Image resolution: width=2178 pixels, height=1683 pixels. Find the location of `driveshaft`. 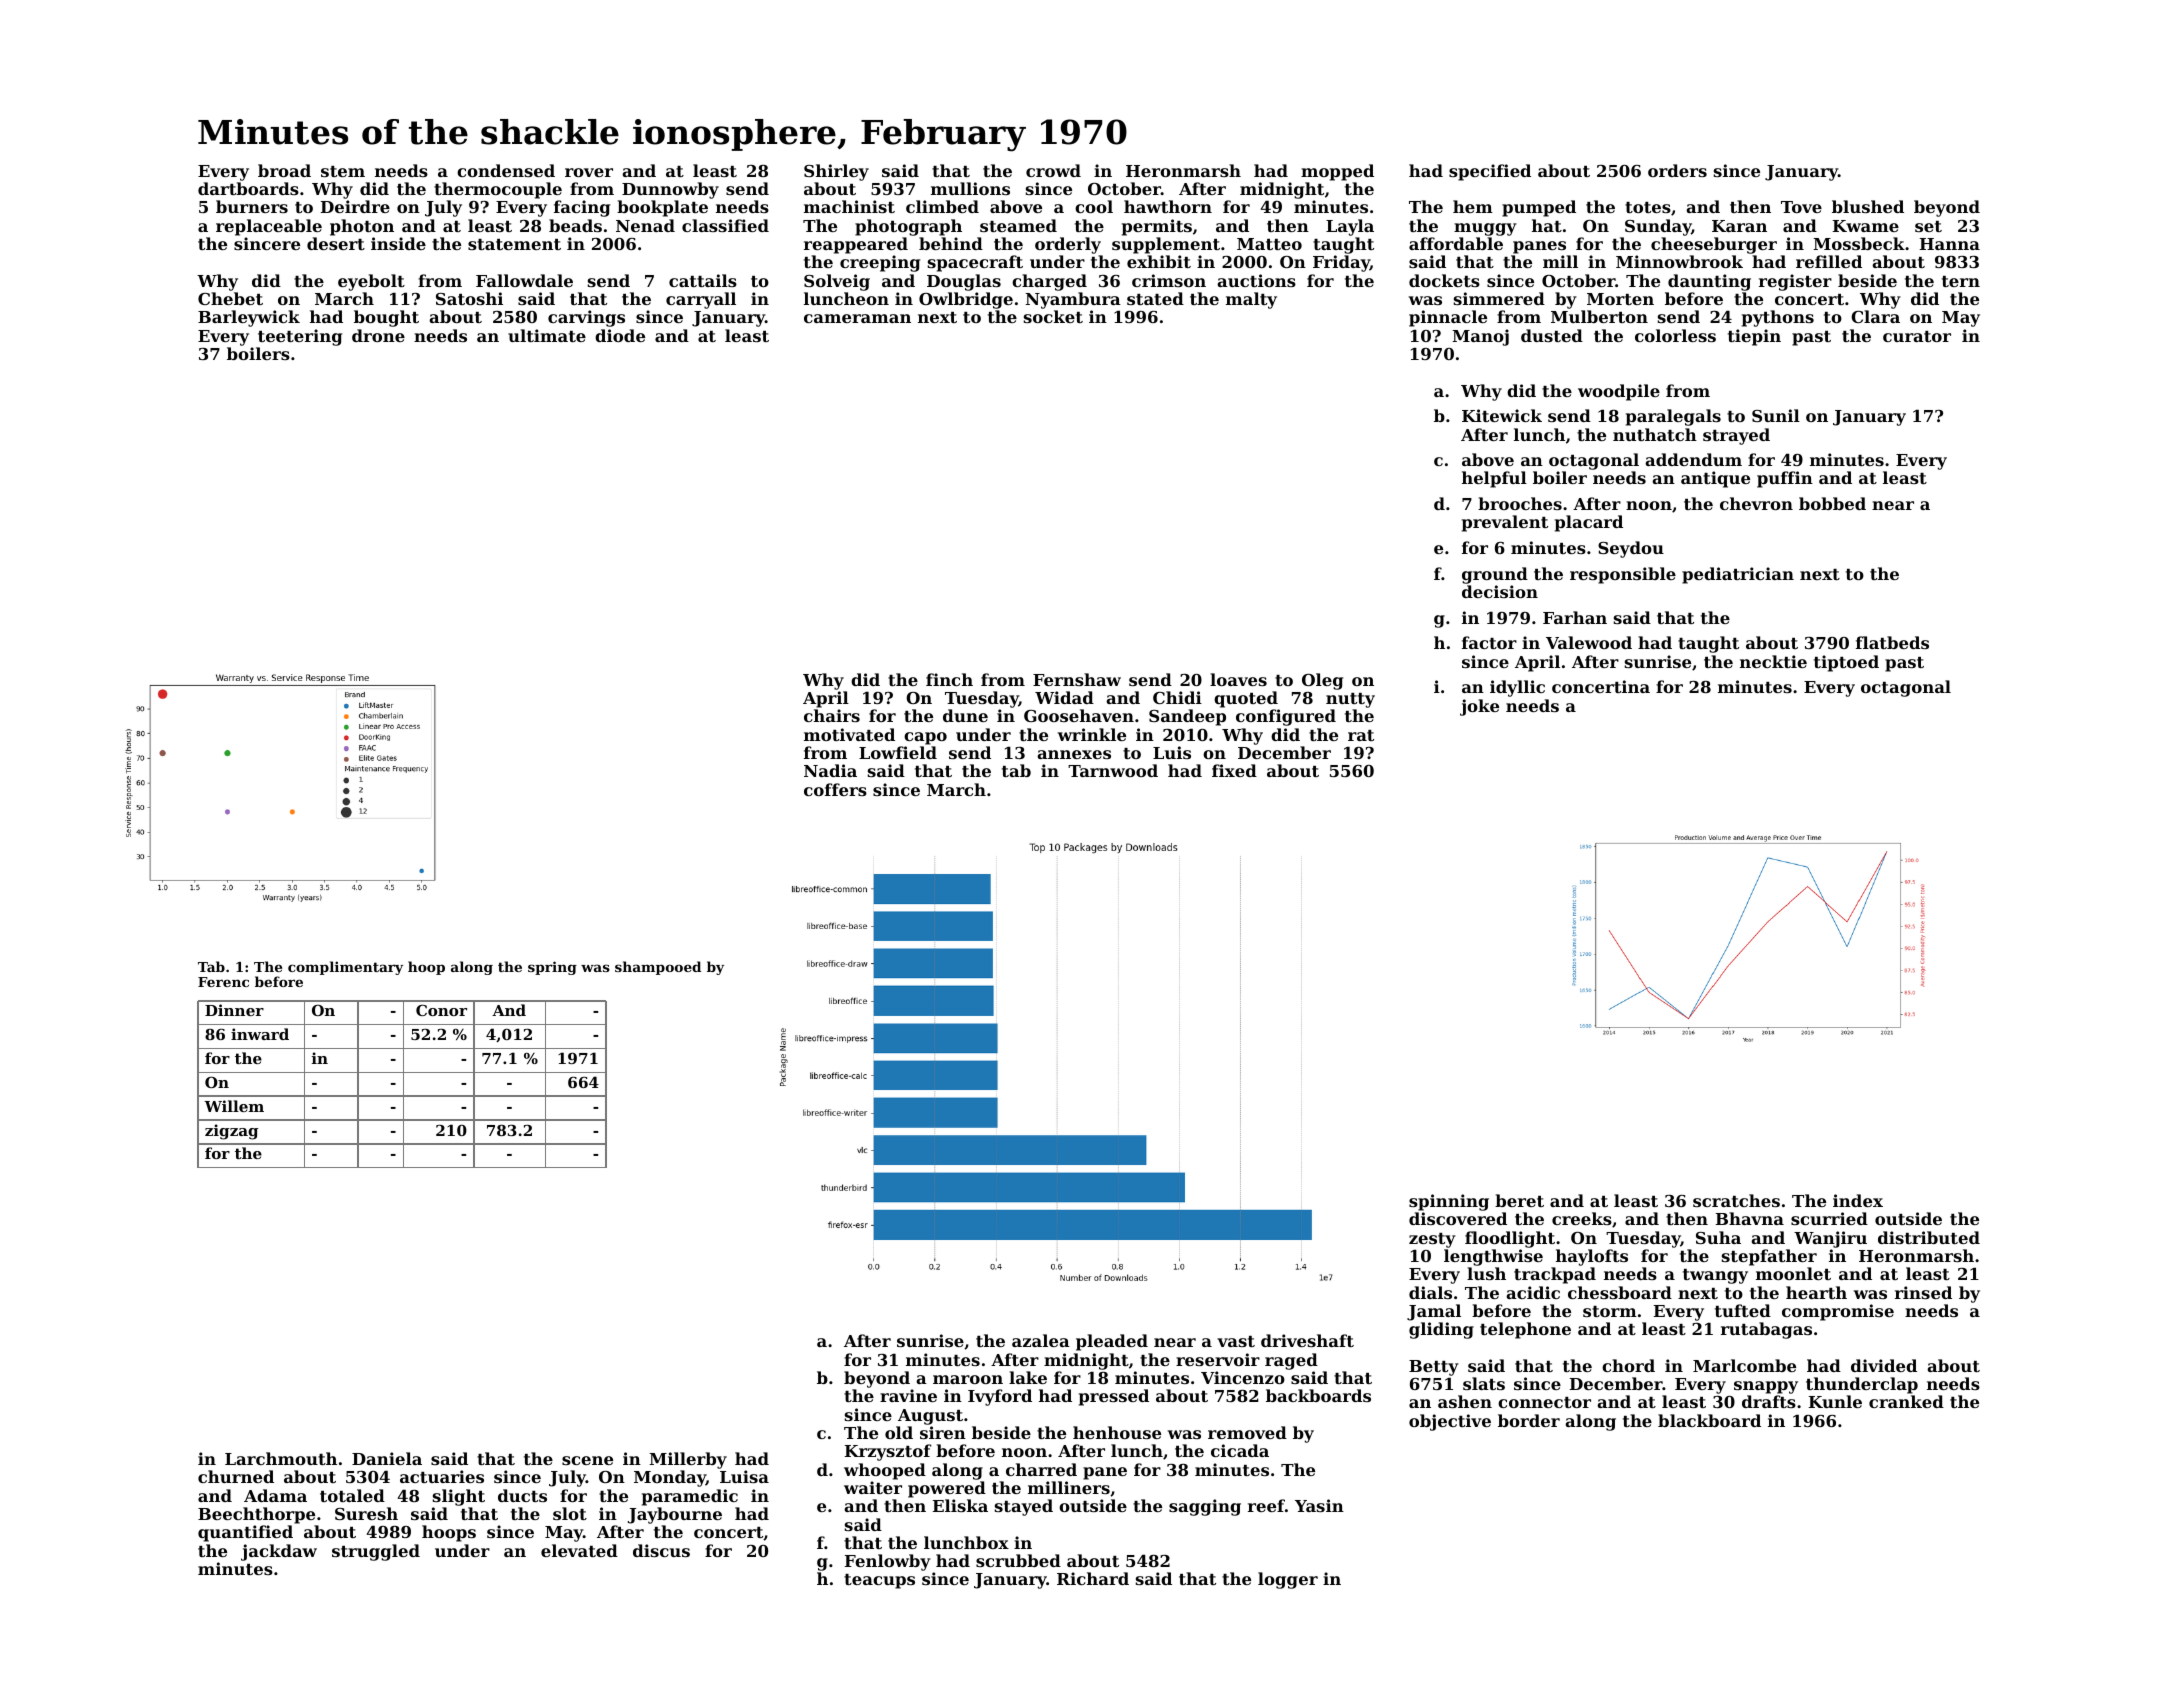

driveshaft is located at coordinates (1307, 1340).
